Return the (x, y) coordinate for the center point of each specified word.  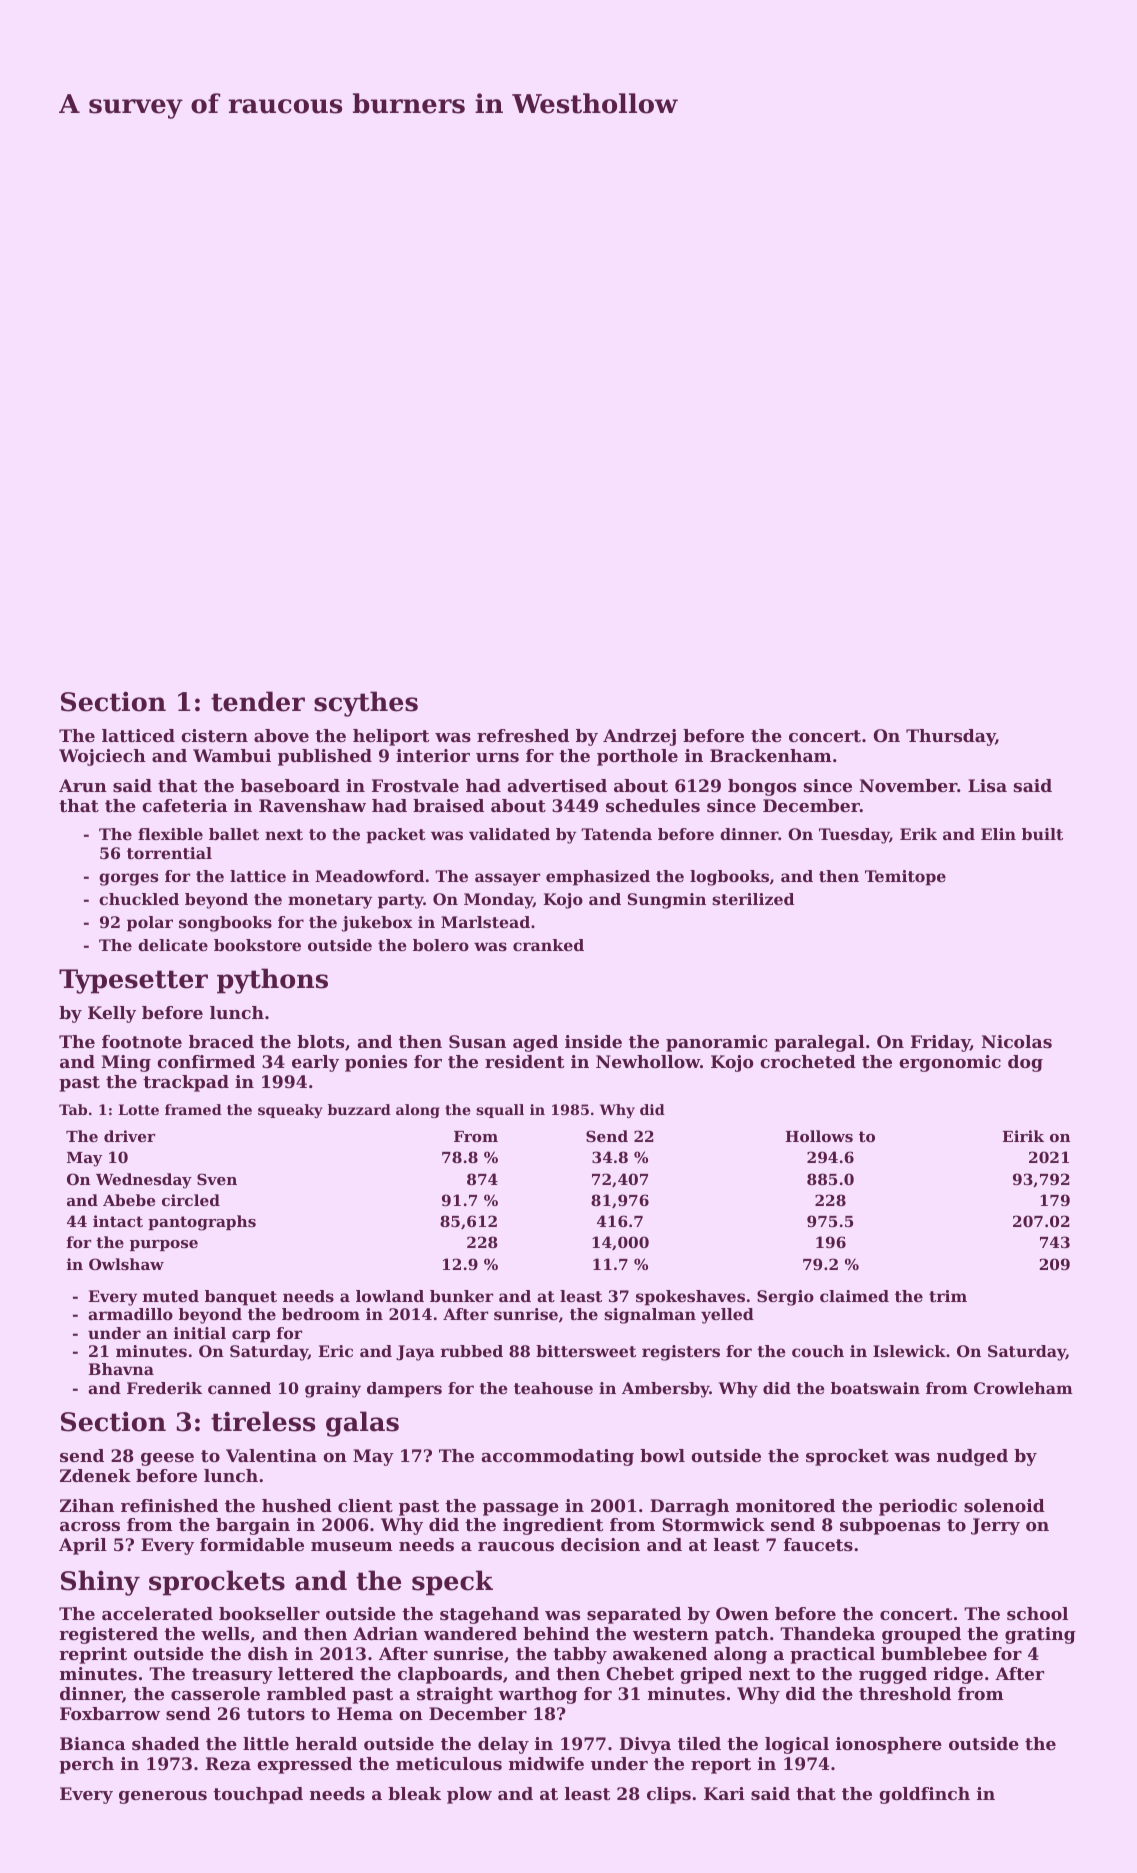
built (1042, 834)
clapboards (450, 1675)
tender (258, 701)
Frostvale (415, 785)
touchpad (258, 1795)
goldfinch (924, 1795)
